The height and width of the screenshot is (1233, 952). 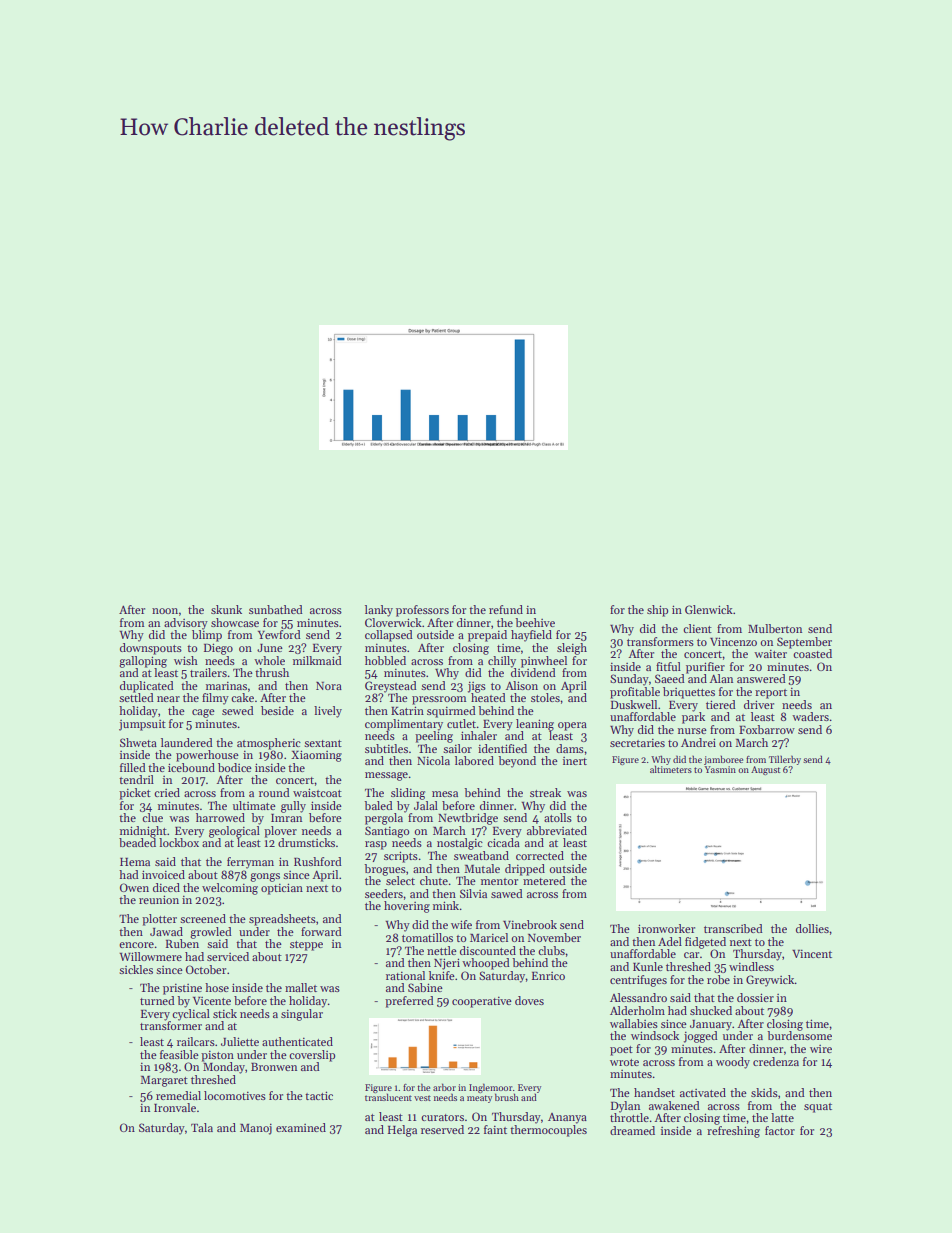 What do you see at coordinates (175, 1107) in the screenshot?
I see `Ironvale` at bounding box center [175, 1107].
